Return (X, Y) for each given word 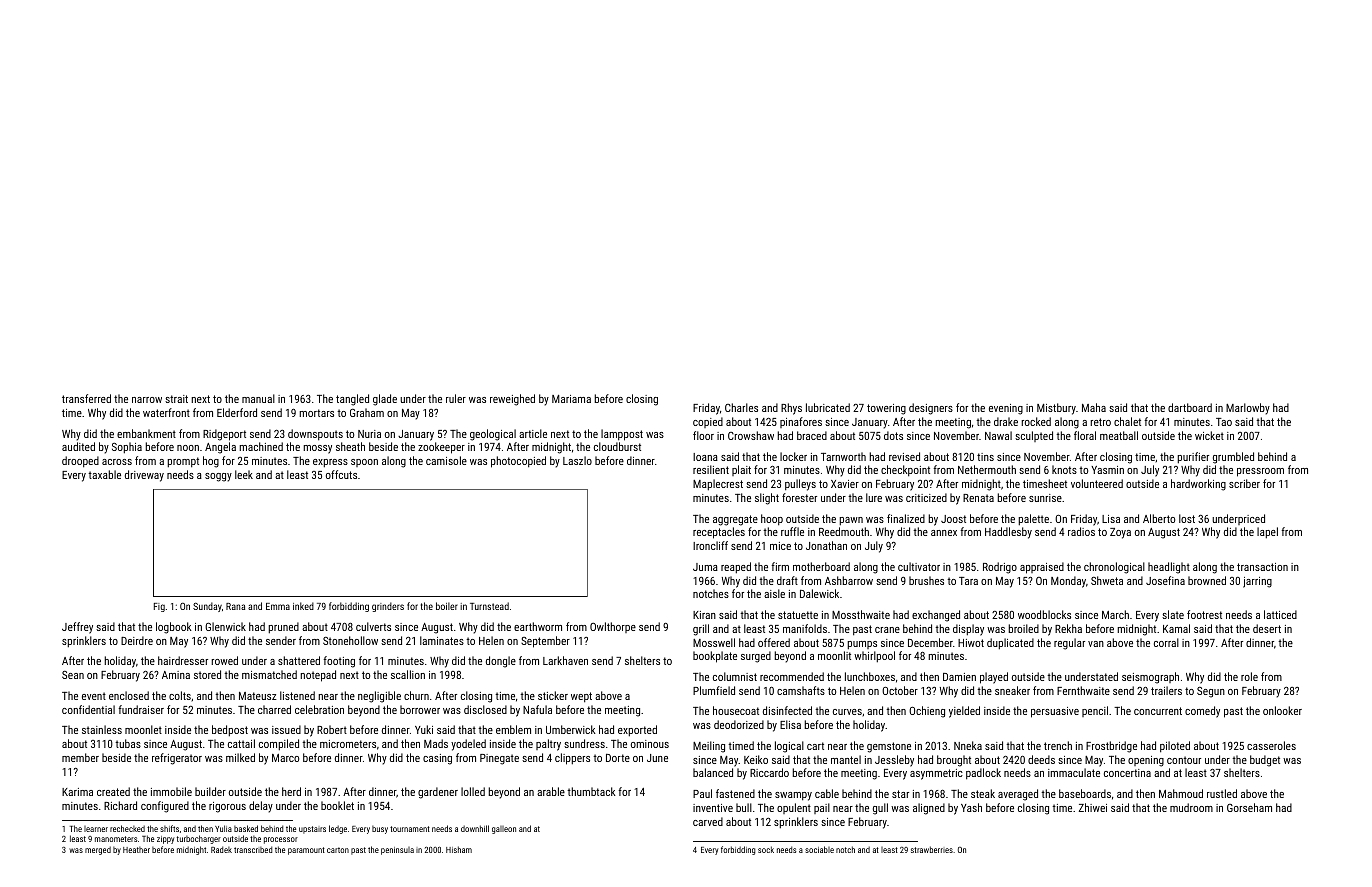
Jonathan (826, 545)
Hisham (459, 849)
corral (1166, 642)
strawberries (932, 849)
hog (211, 462)
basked (246, 828)
